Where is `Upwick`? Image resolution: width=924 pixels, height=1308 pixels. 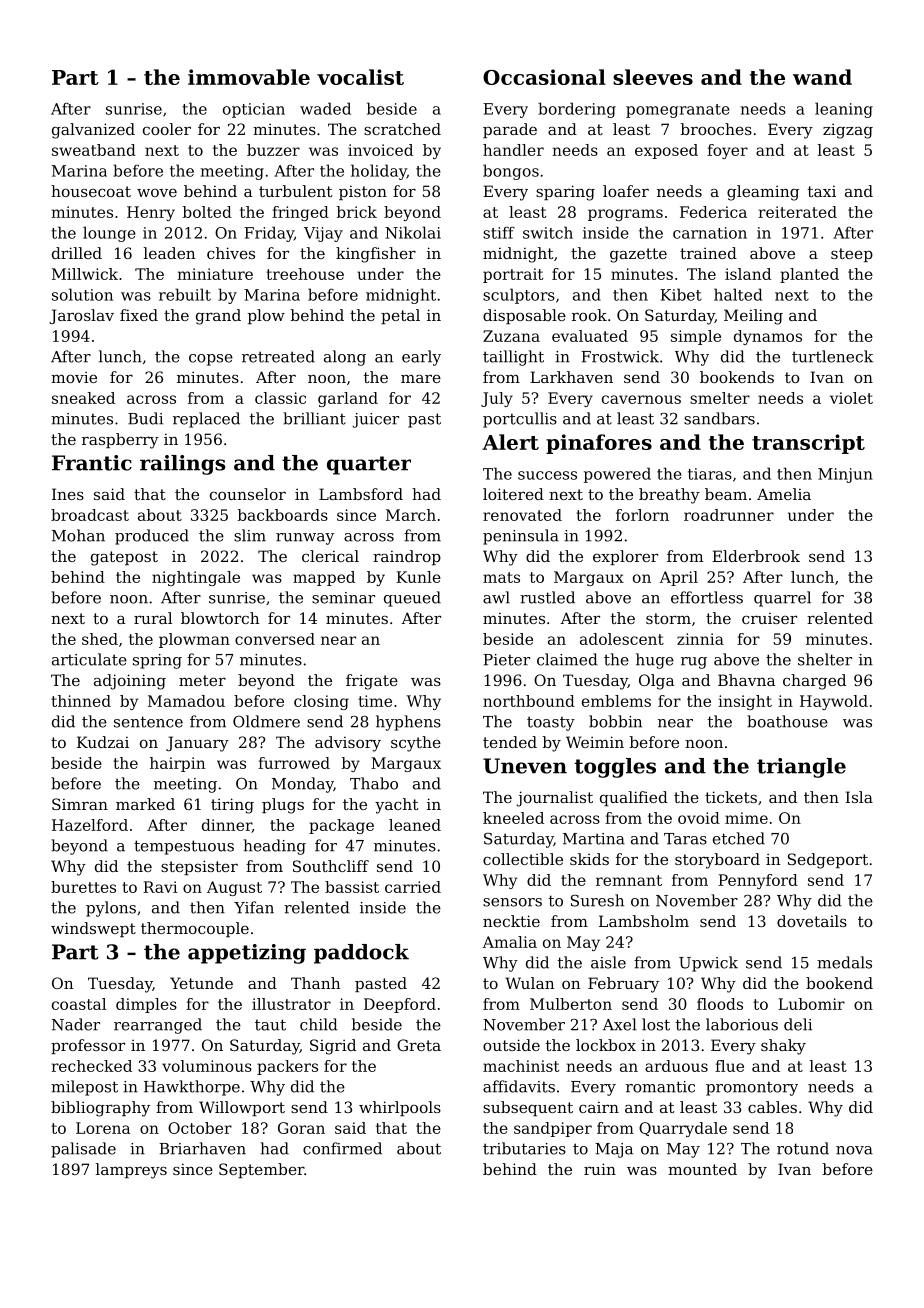 Upwick is located at coordinates (708, 964).
